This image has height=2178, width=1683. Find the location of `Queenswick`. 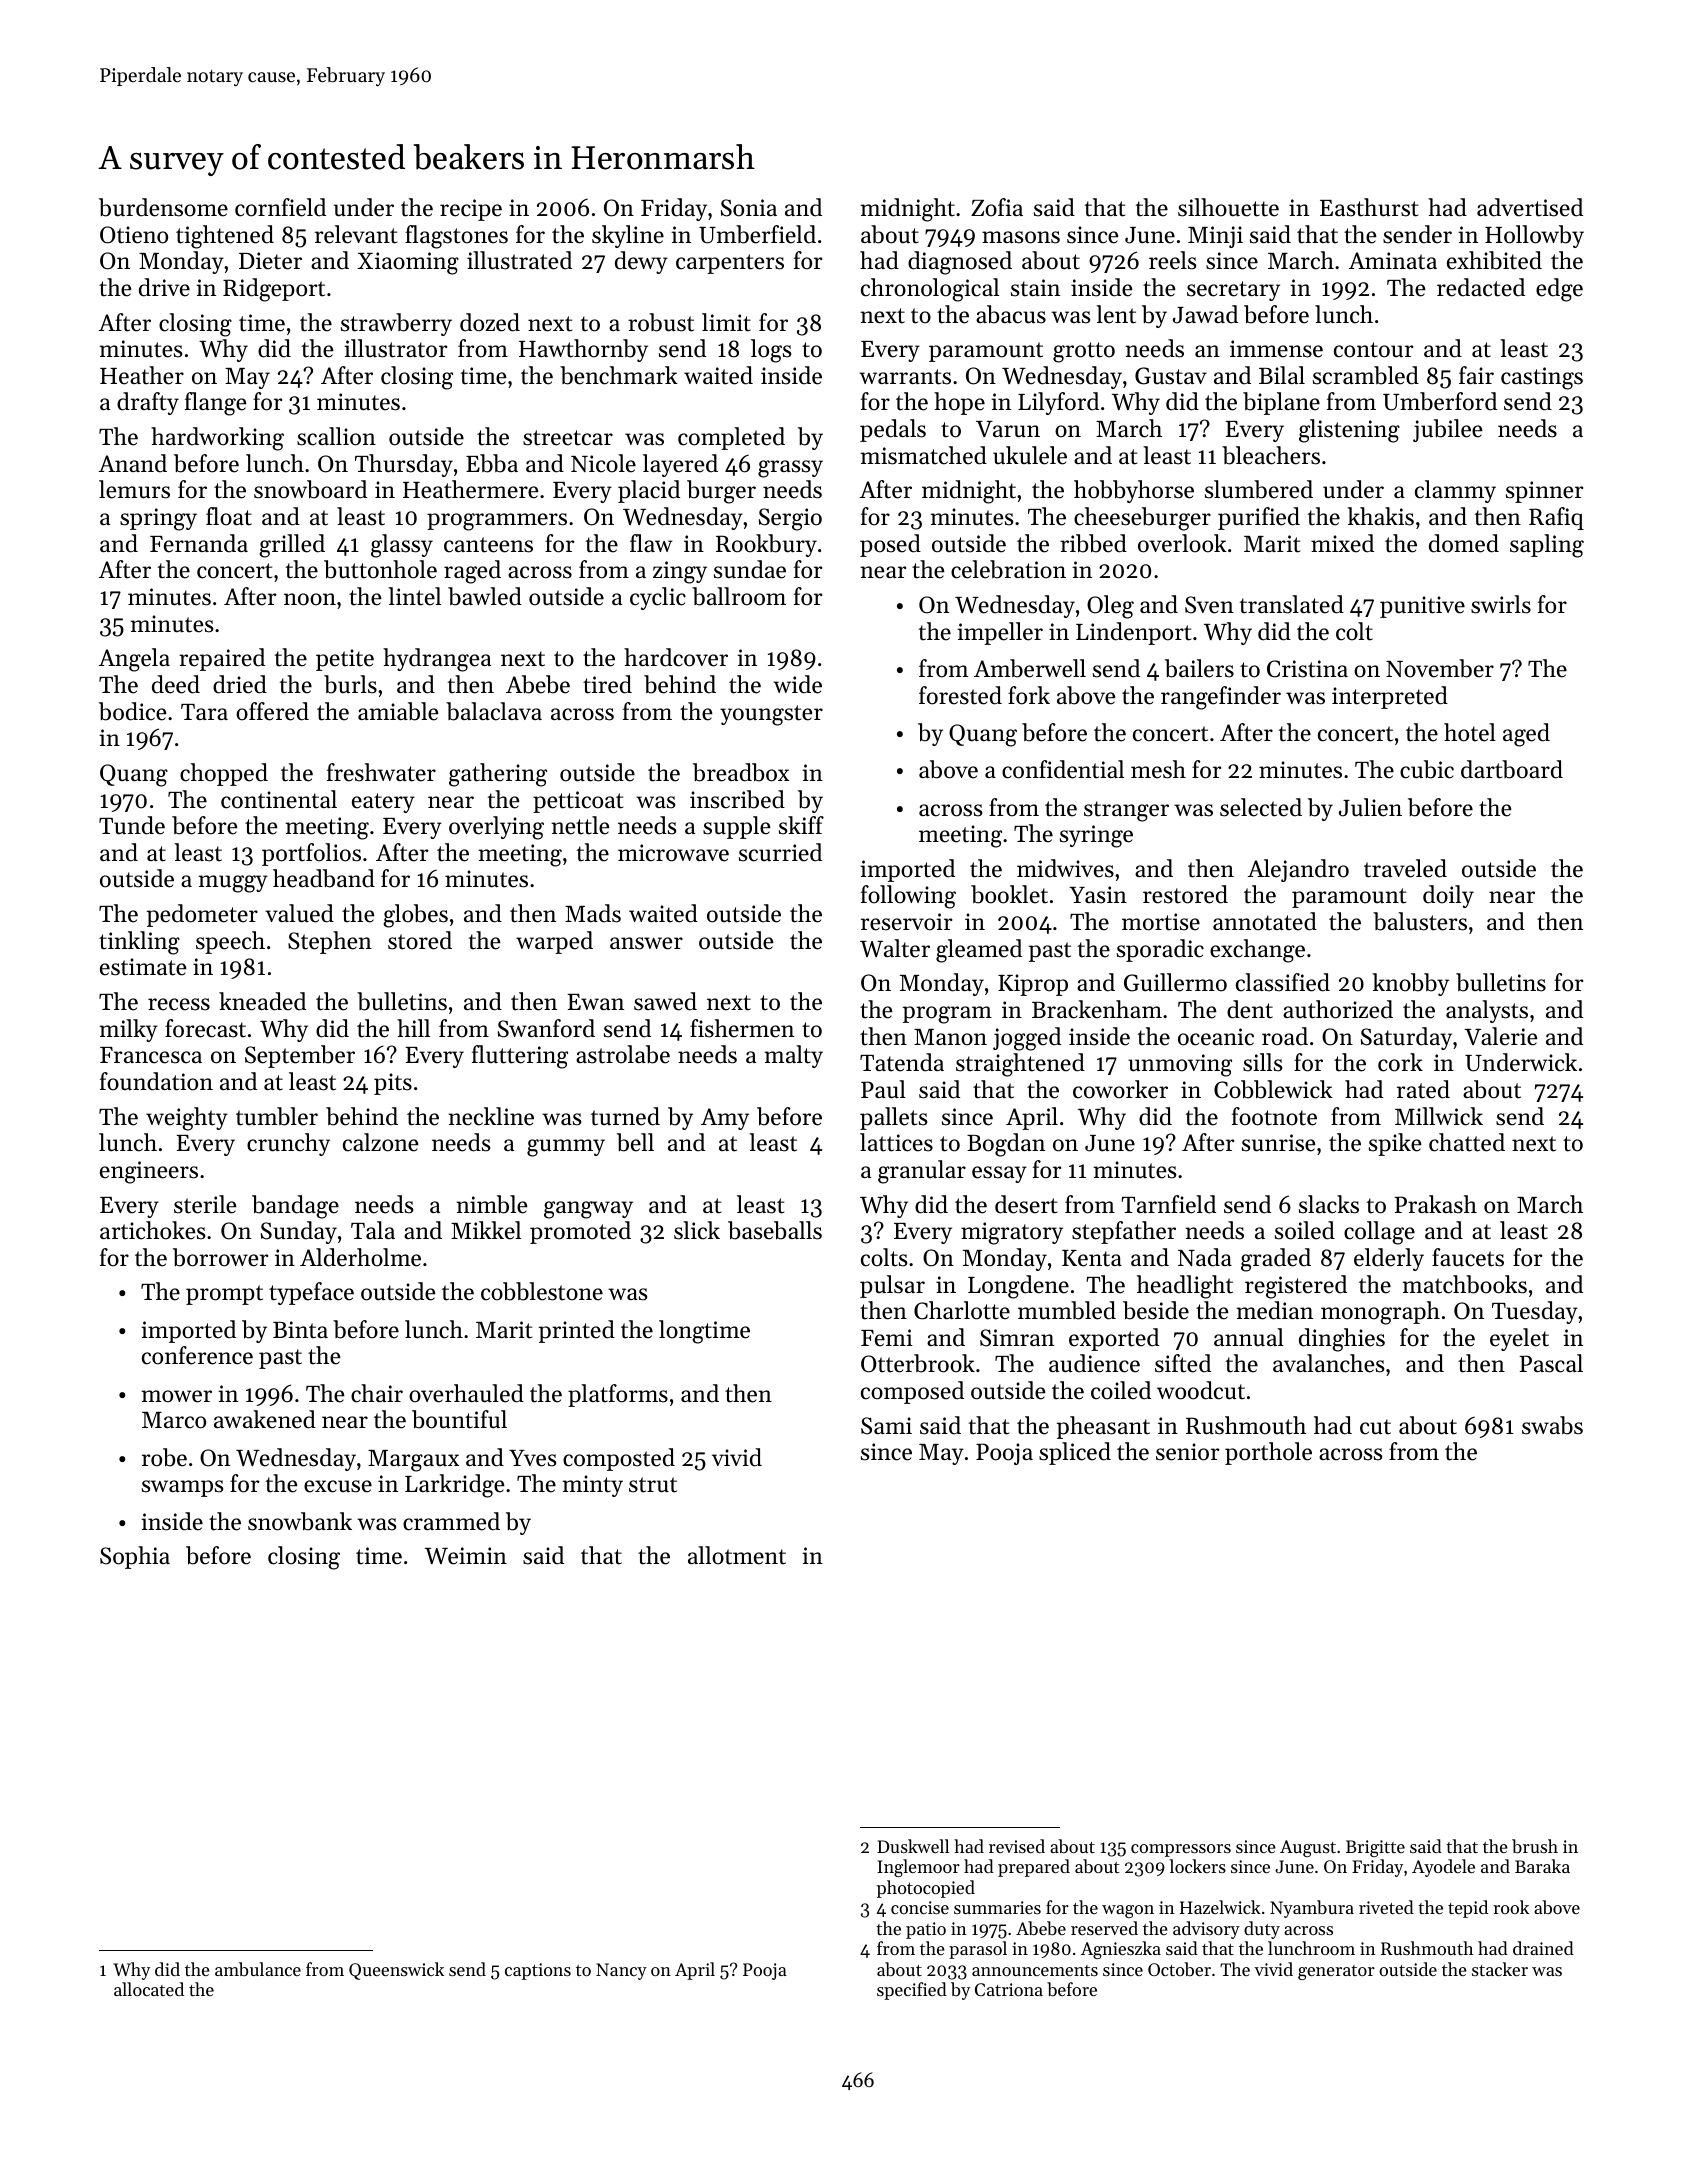

Queenswick is located at coordinates (396, 1971).
